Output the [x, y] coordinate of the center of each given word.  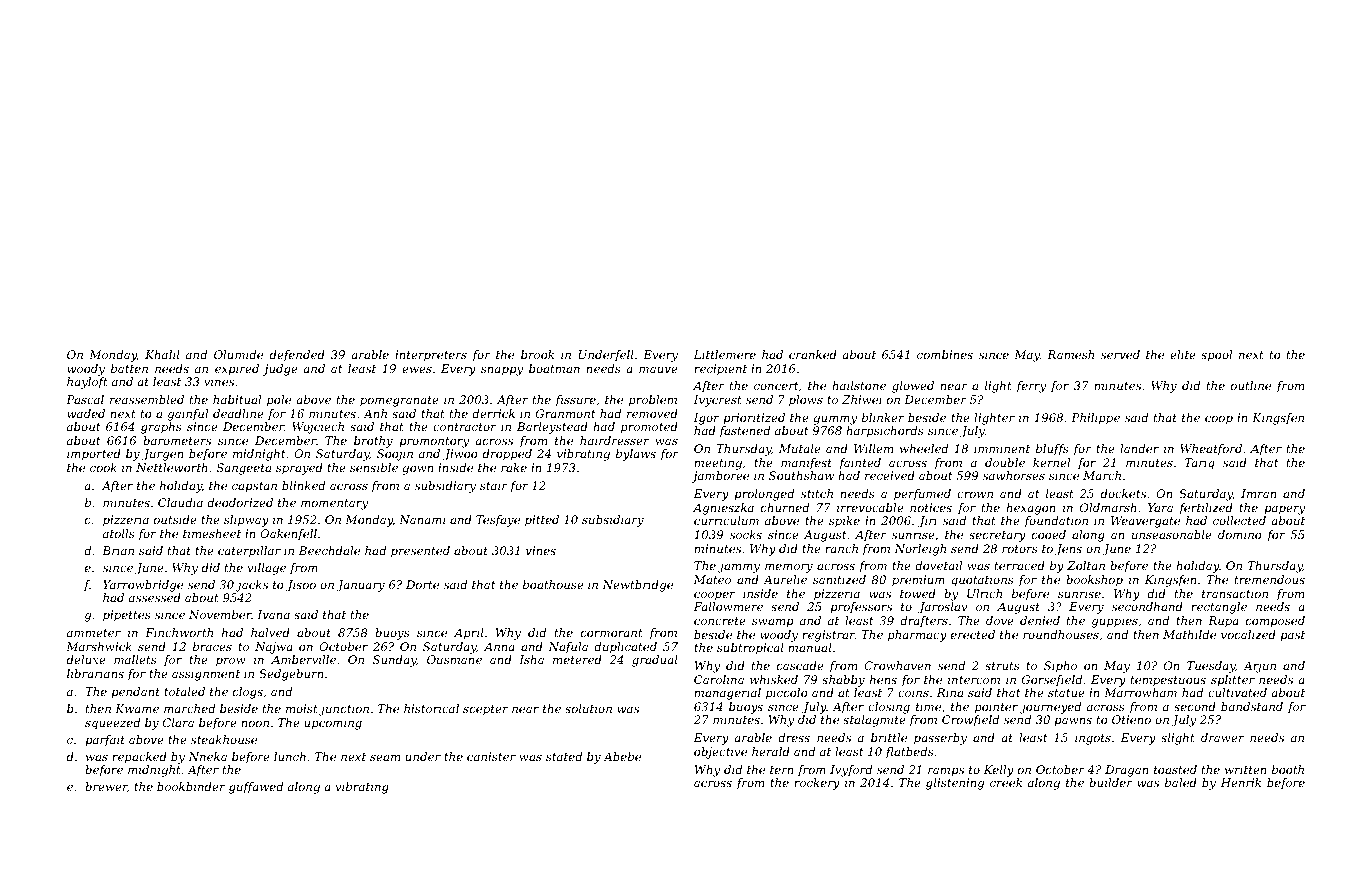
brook [537, 354]
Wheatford [1211, 450]
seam [385, 758]
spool [1216, 356]
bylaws [636, 455]
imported [94, 455]
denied [1040, 620]
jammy [739, 567]
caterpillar [249, 552]
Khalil [162, 354]
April [469, 634]
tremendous [1270, 579]
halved [270, 632]
